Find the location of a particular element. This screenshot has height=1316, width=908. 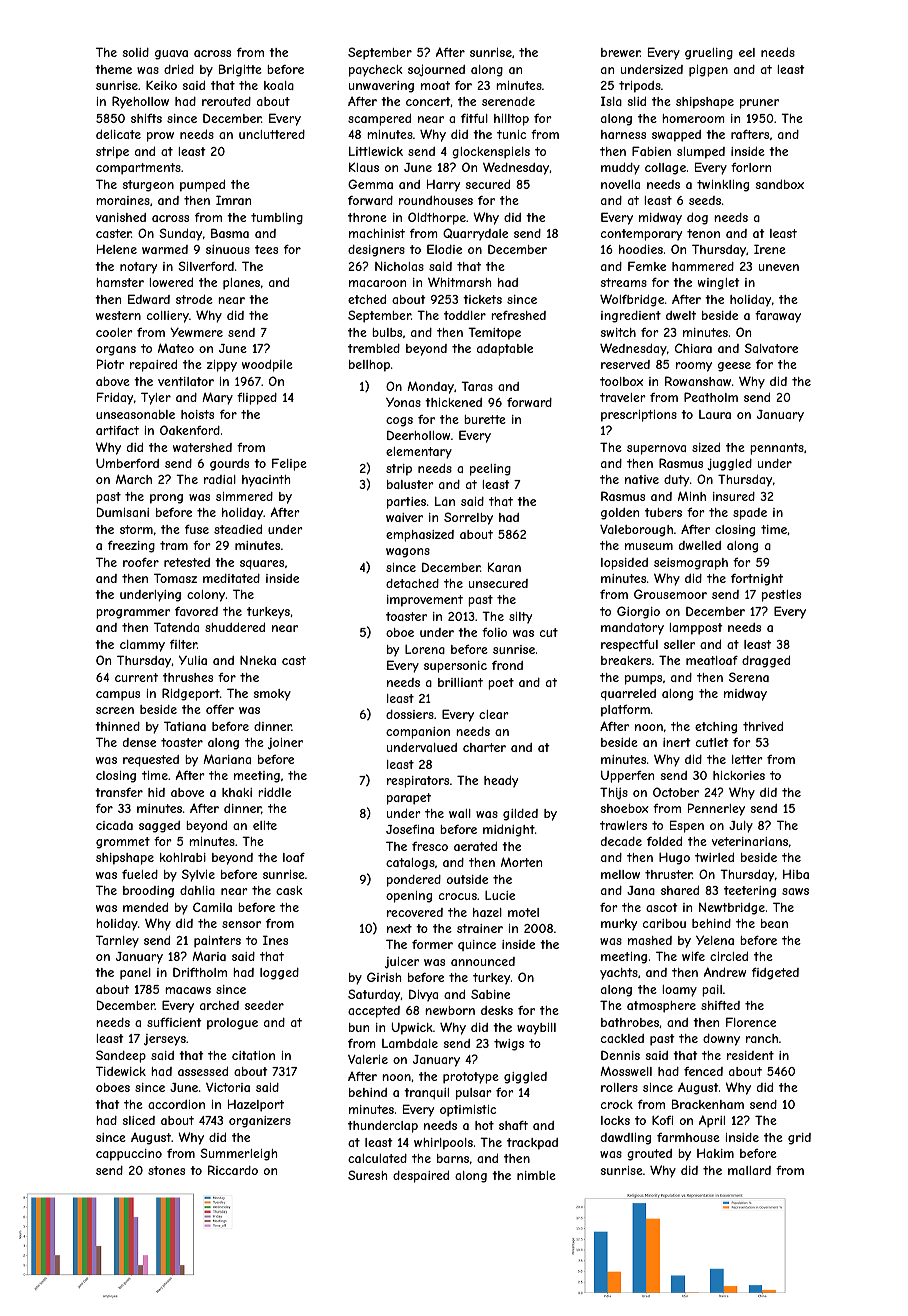

organizers is located at coordinates (260, 1122).
